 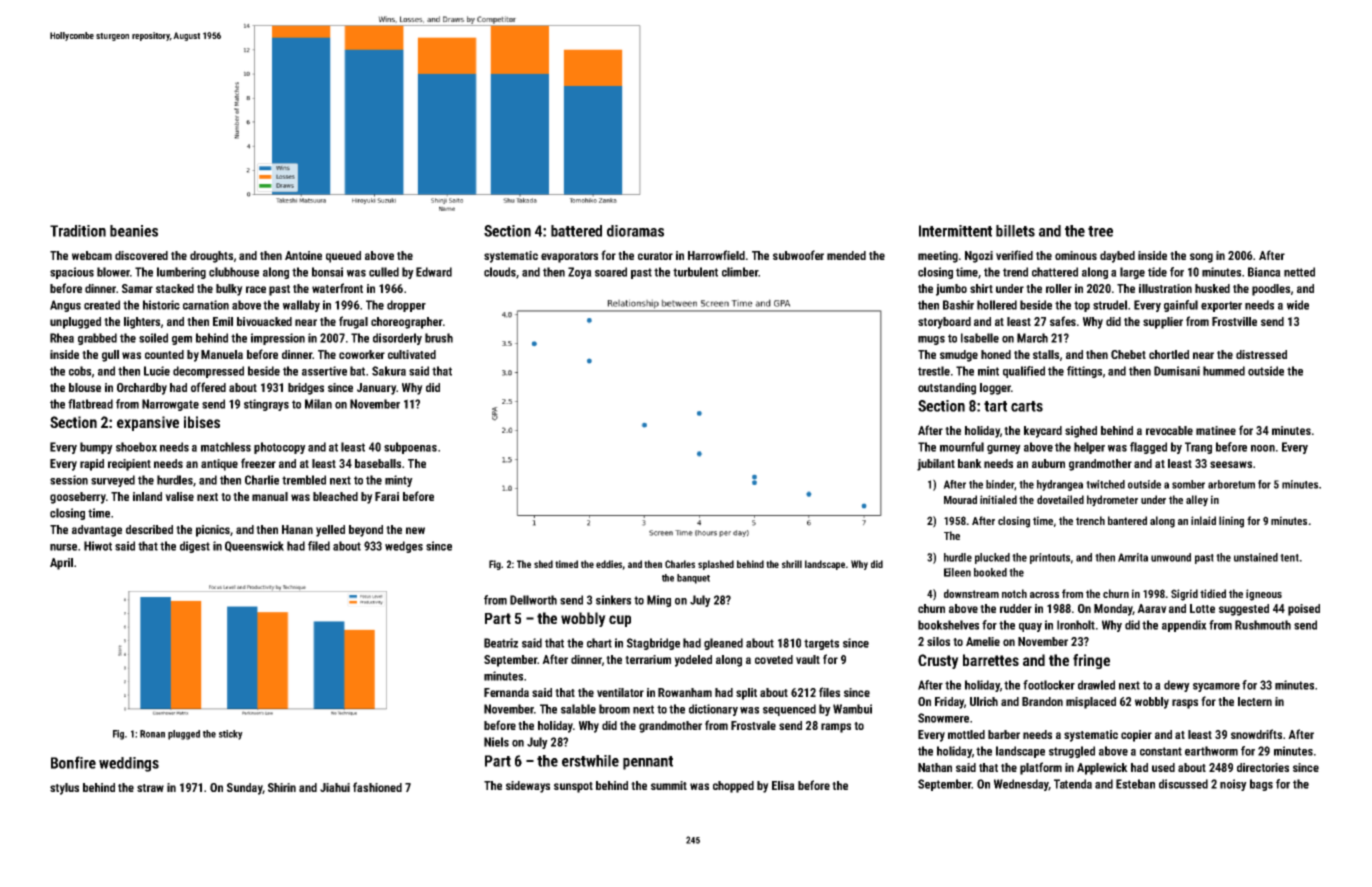 What do you see at coordinates (150, 788) in the screenshot?
I see `straw` at bounding box center [150, 788].
